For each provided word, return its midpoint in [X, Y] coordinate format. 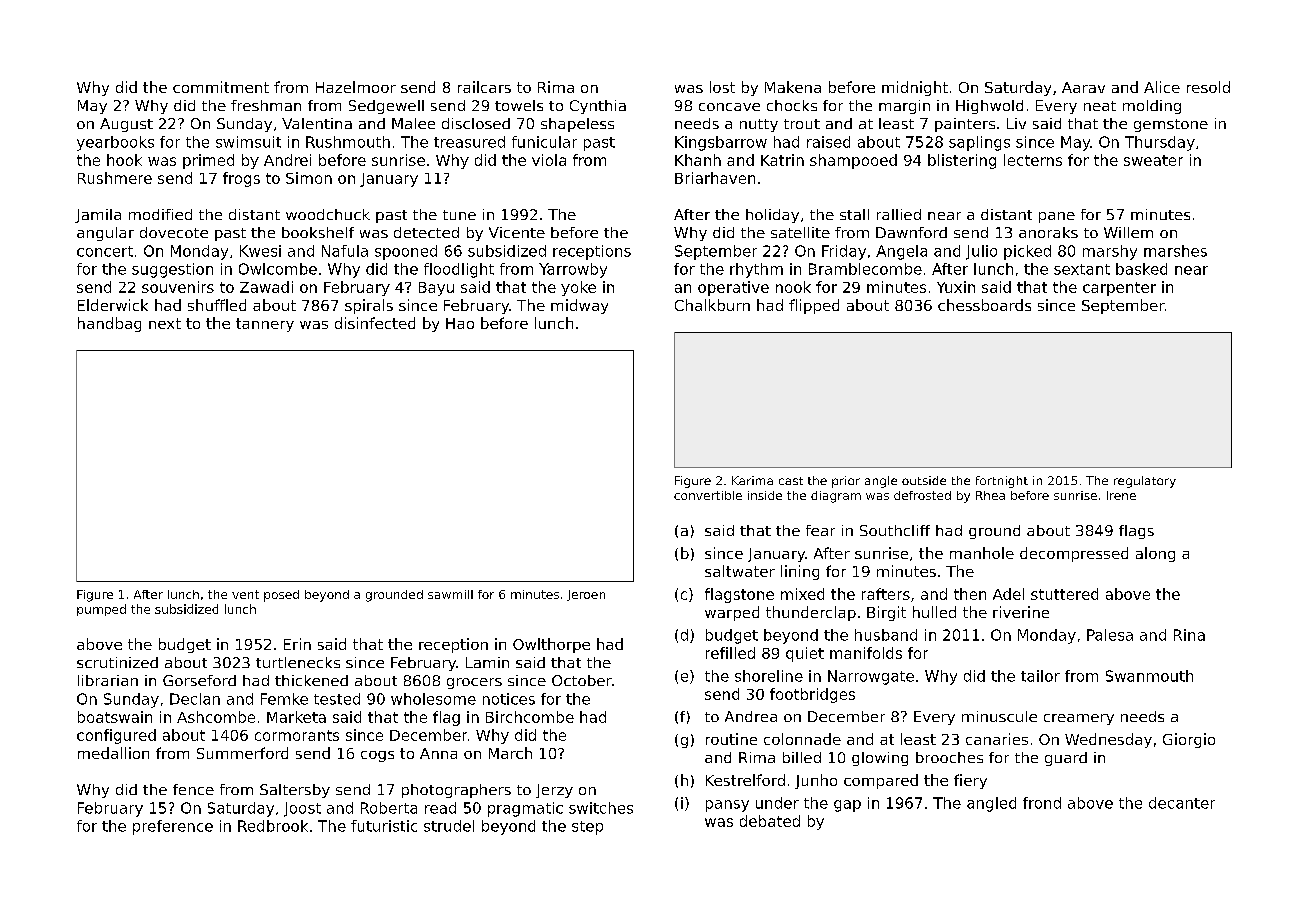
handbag [109, 324]
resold [1208, 87]
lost [722, 87]
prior [846, 482]
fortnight [1002, 482]
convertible [708, 495]
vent [245, 594]
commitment [221, 87]
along [1155, 554]
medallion [113, 753]
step [587, 828]
